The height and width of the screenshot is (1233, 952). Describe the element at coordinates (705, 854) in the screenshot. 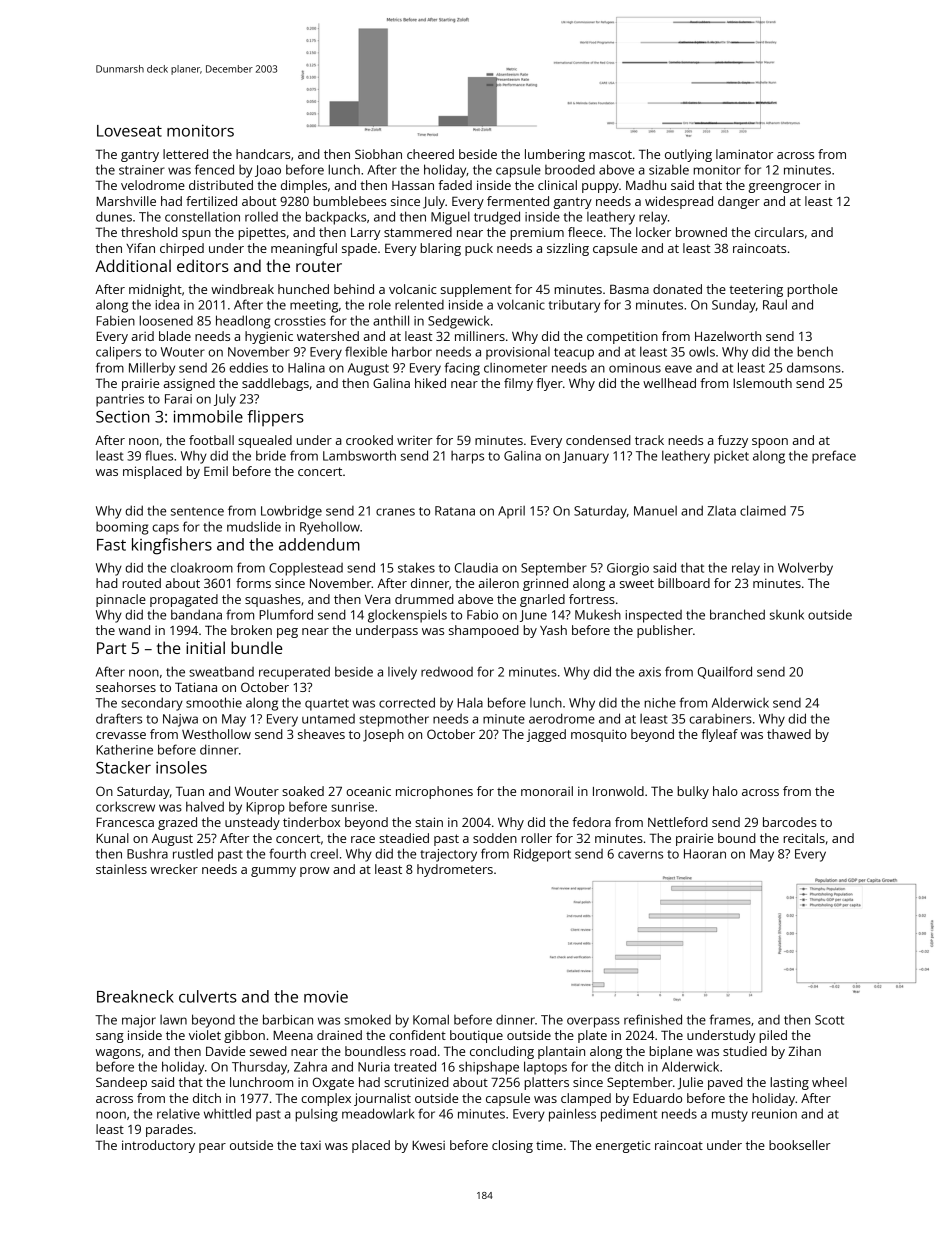

I see `Haoran` at that location.
